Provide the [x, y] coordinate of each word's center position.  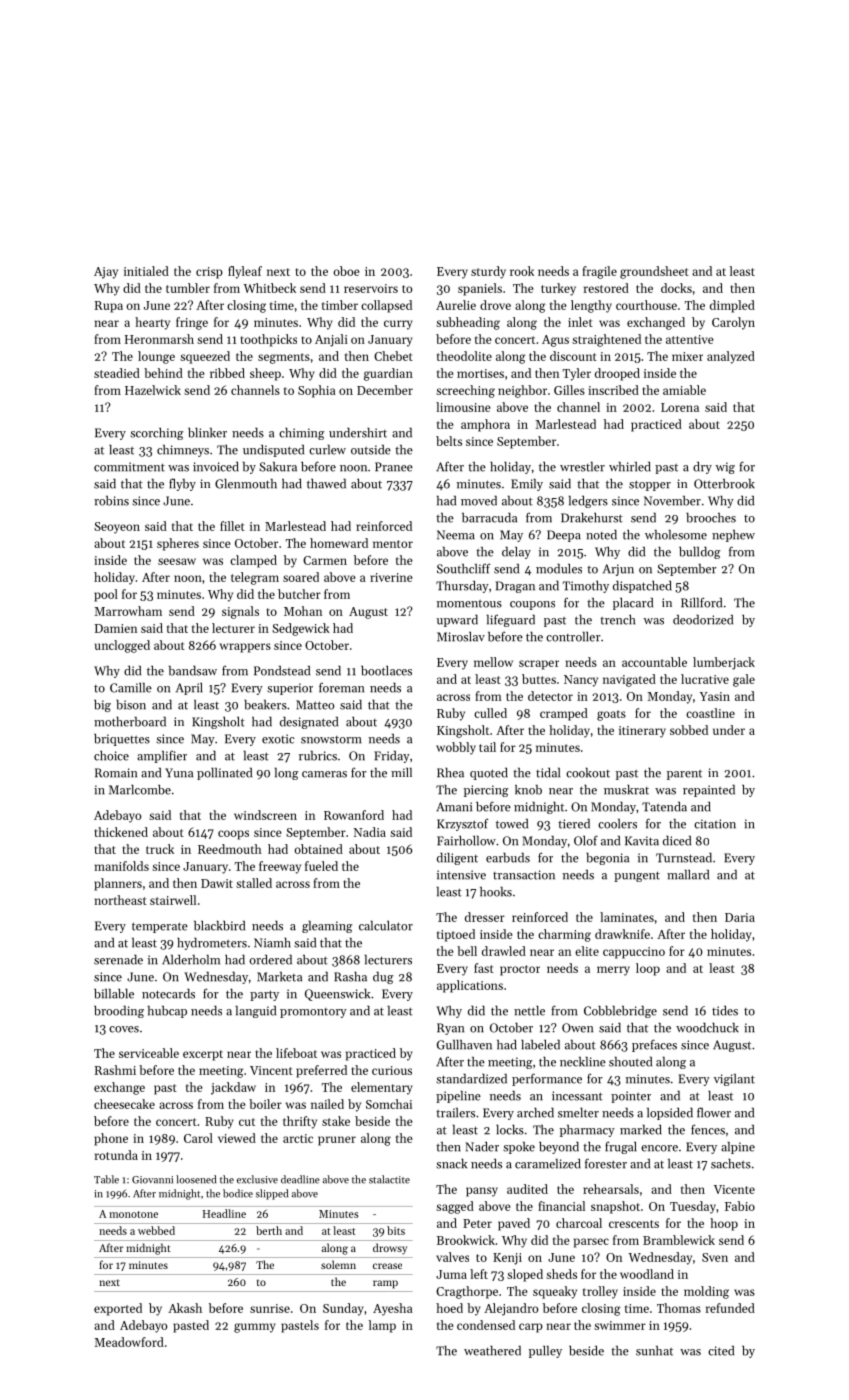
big [102, 706]
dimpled [732, 306]
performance [547, 1079]
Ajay [106, 273]
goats [611, 715]
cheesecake [124, 1104]
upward [457, 621]
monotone [133, 1214]
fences [708, 1129]
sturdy [488, 272]
